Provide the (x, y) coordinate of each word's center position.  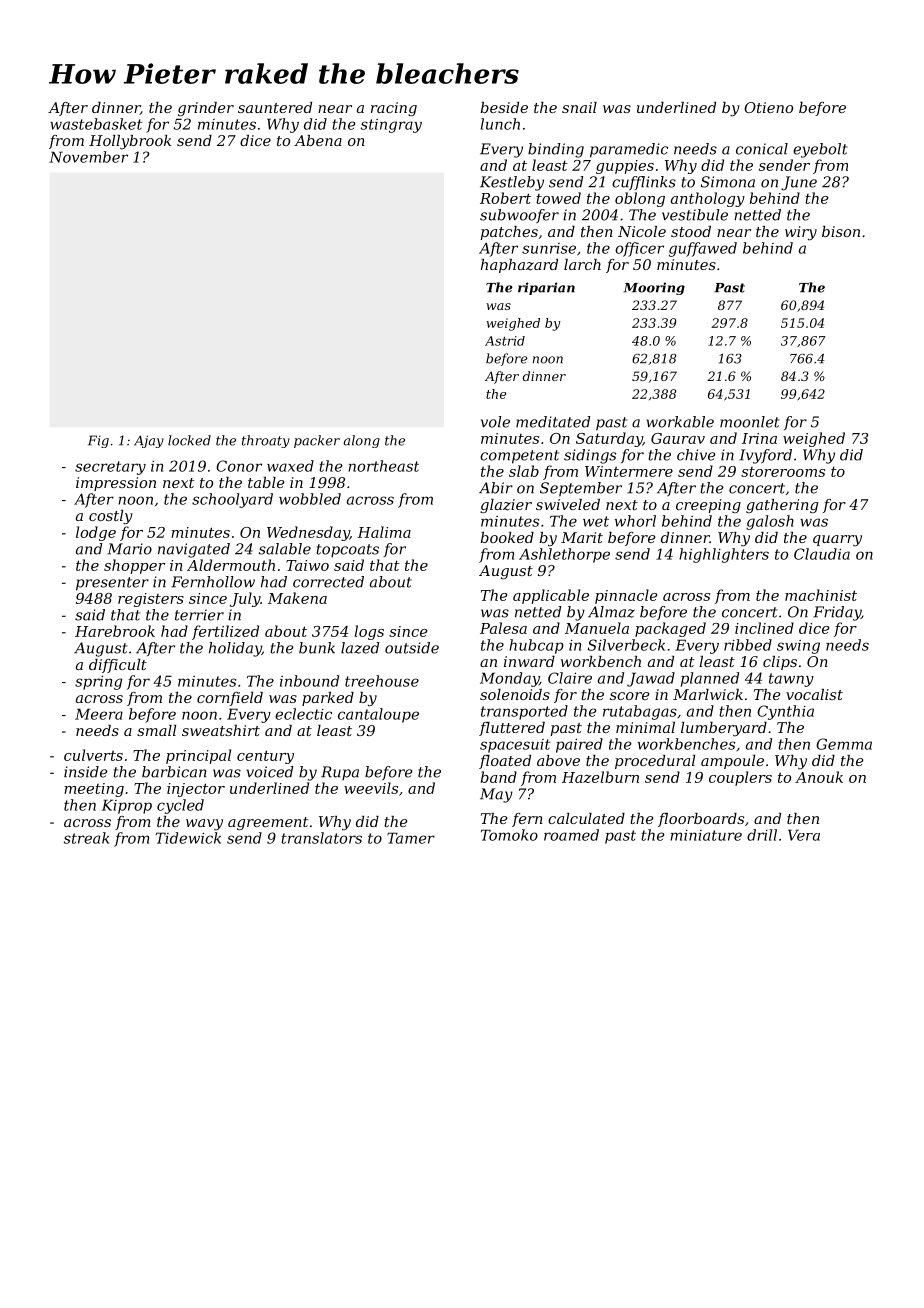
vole (495, 422)
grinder (206, 109)
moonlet (750, 422)
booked (507, 537)
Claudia (822, 554)
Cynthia (785, 712)
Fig (98, 441)
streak (86, 838)
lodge (96, 533)
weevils (371, 788)
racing (394, 109)
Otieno (768, 107)
